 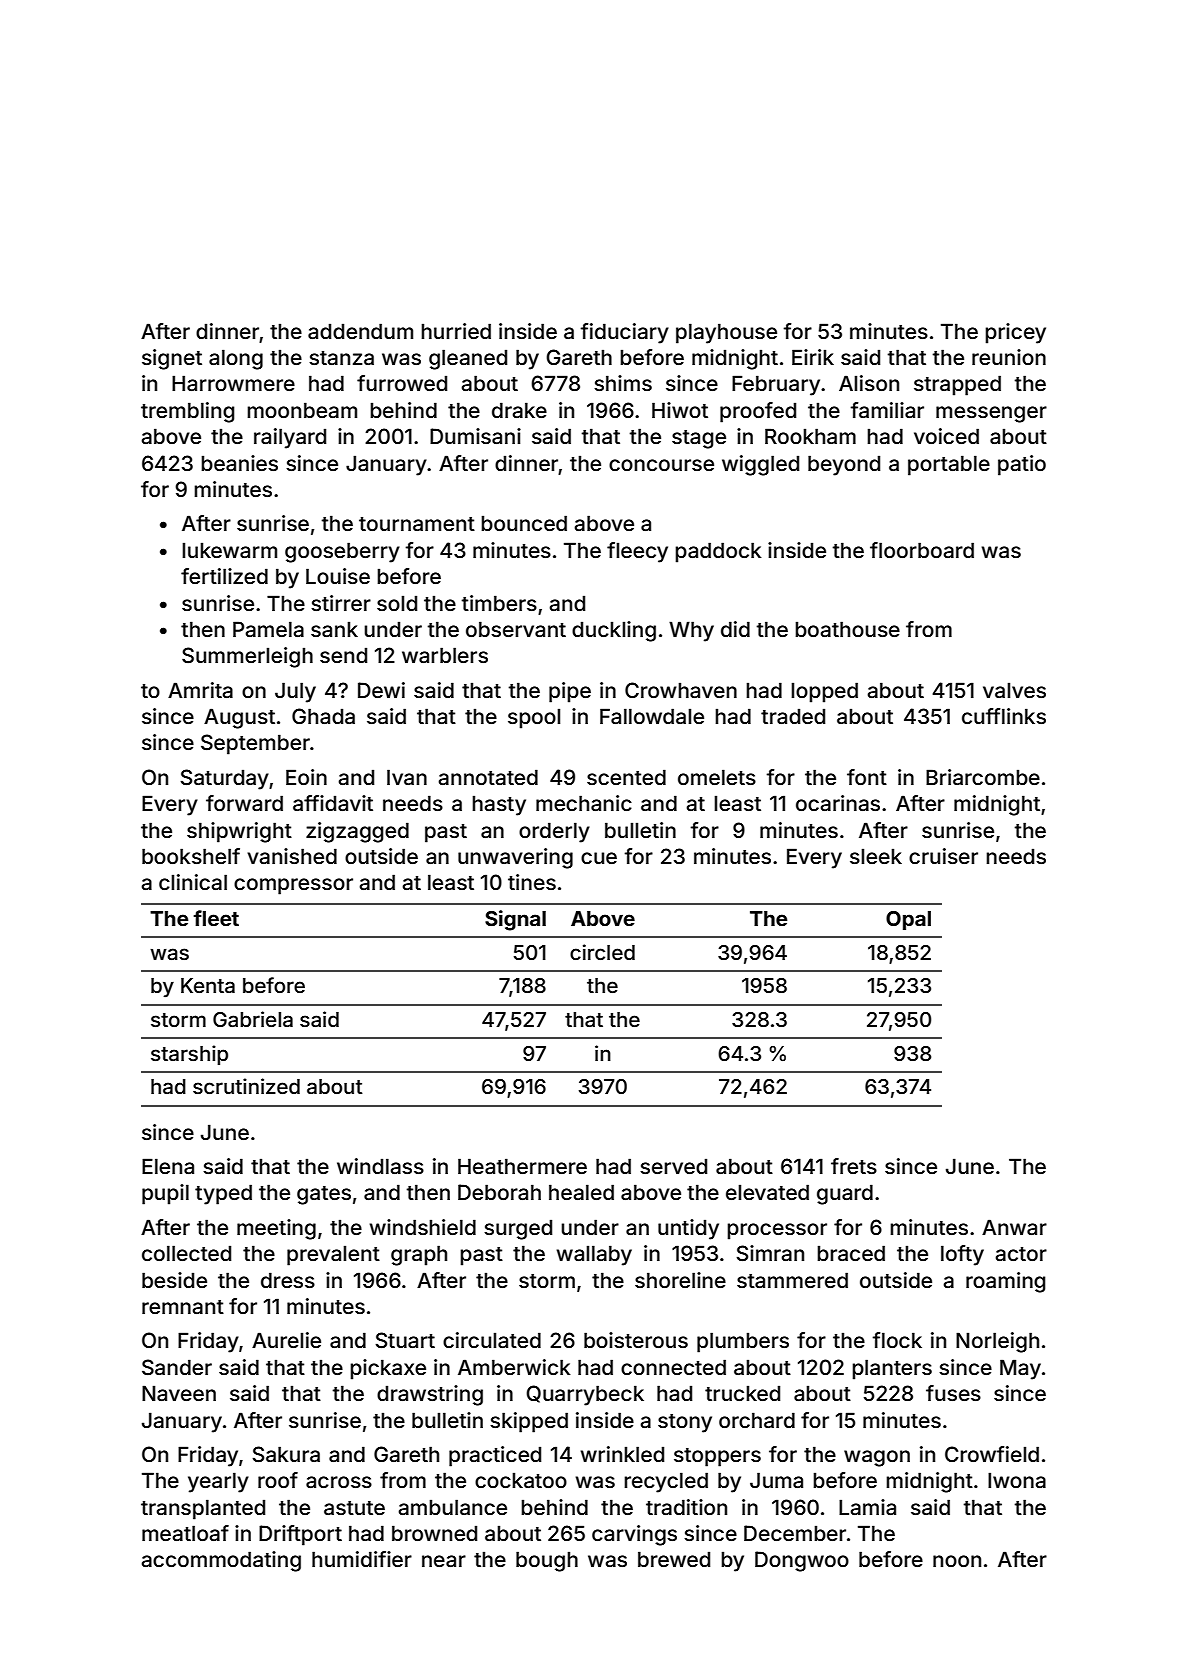 What do you see at coordinates (876, 856) in the document?
I see `sleek` at bounding box center [876, 856].
